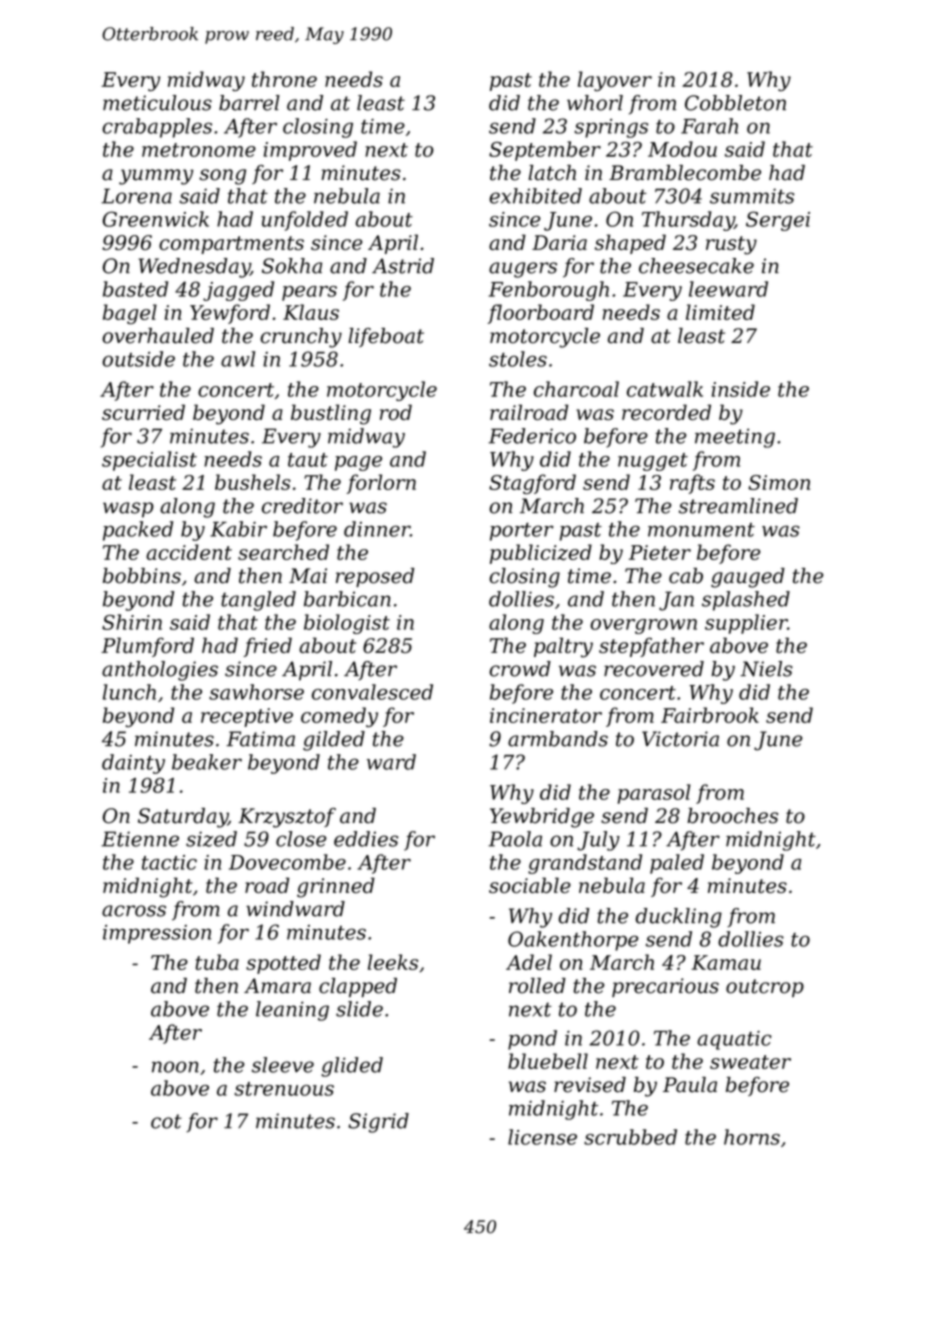  Describe the element at coordinates (157, 103) in the image. I see `meticulous` at that location.
